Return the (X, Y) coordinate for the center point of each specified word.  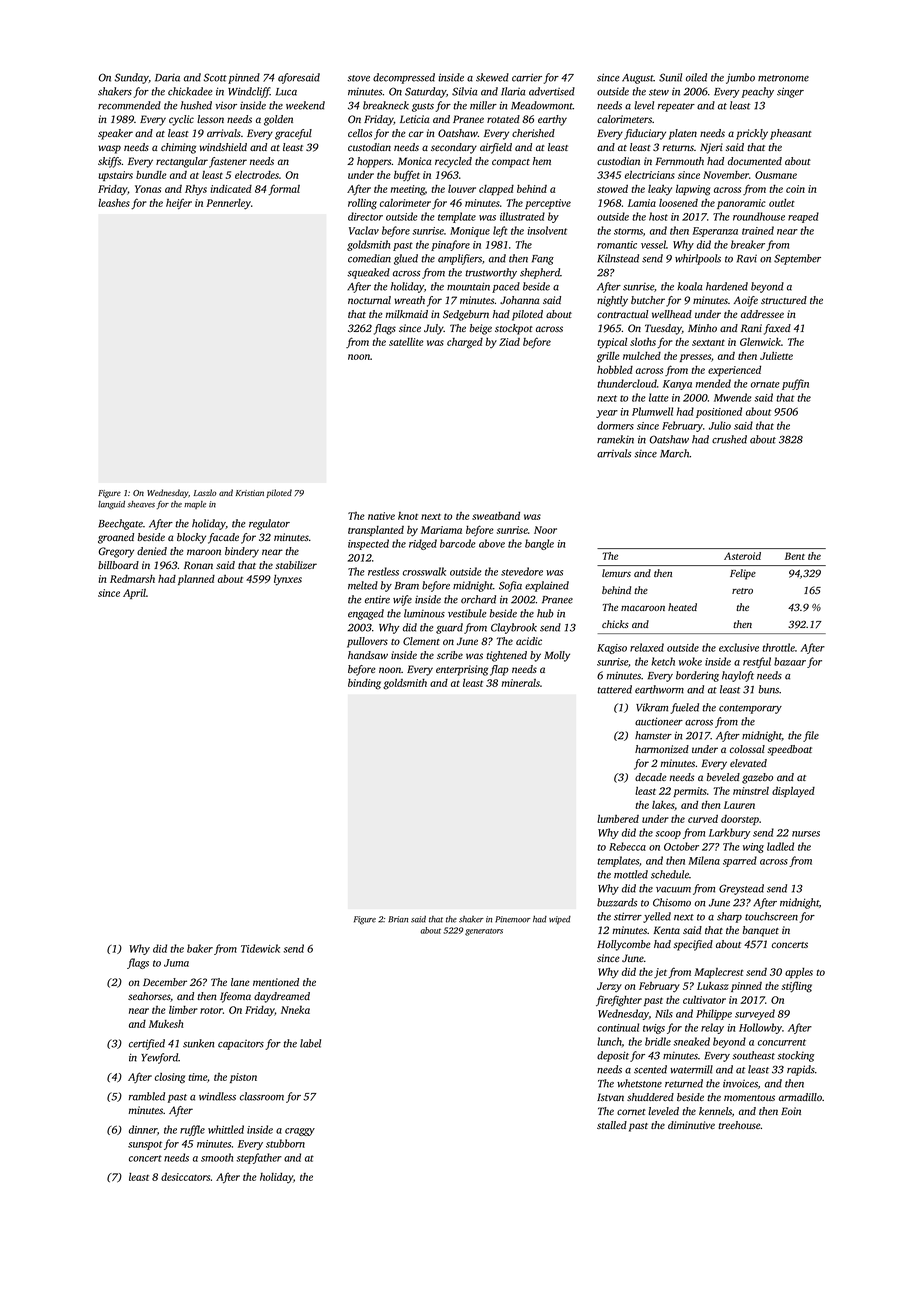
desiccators (185, 1177)
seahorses (149, 997)
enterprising (462, 670)
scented (650, 1069)
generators (484, 932)
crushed (729, 439)
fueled (684, 708)
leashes (114, 203)
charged (465, 343)
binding (364, 684)
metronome (783, 78)
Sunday (132, 78)
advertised (552, 91)
